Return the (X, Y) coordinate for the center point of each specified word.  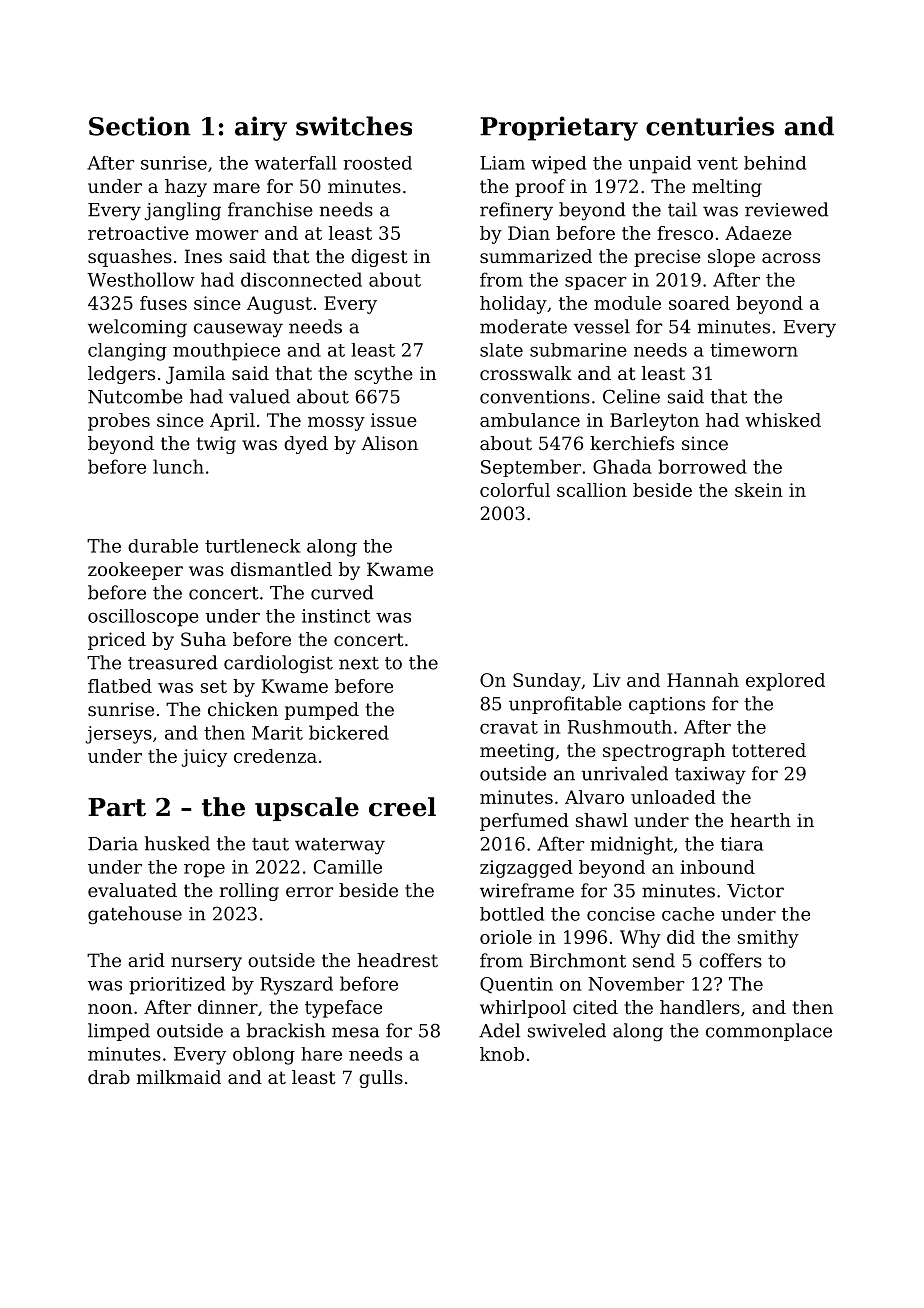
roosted (377, 163)
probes (119, 422)
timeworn (754, 350)
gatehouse (135, 915)
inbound (717, 867)
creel (402, 807)
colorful (515, 490)
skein (759, 490)
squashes (130, 258)
